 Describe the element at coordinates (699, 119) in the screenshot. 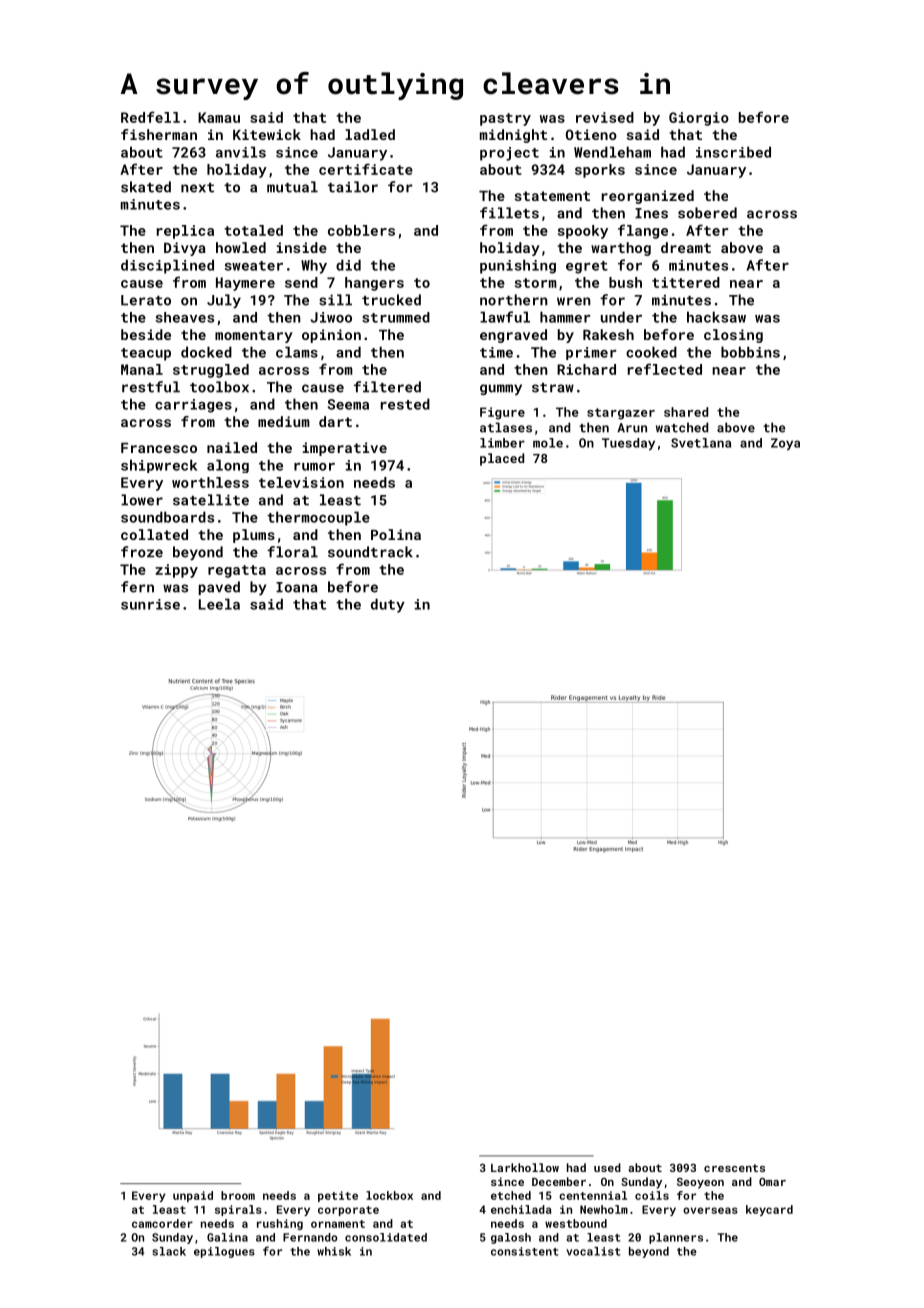

I see `Giorgio` at that location.
